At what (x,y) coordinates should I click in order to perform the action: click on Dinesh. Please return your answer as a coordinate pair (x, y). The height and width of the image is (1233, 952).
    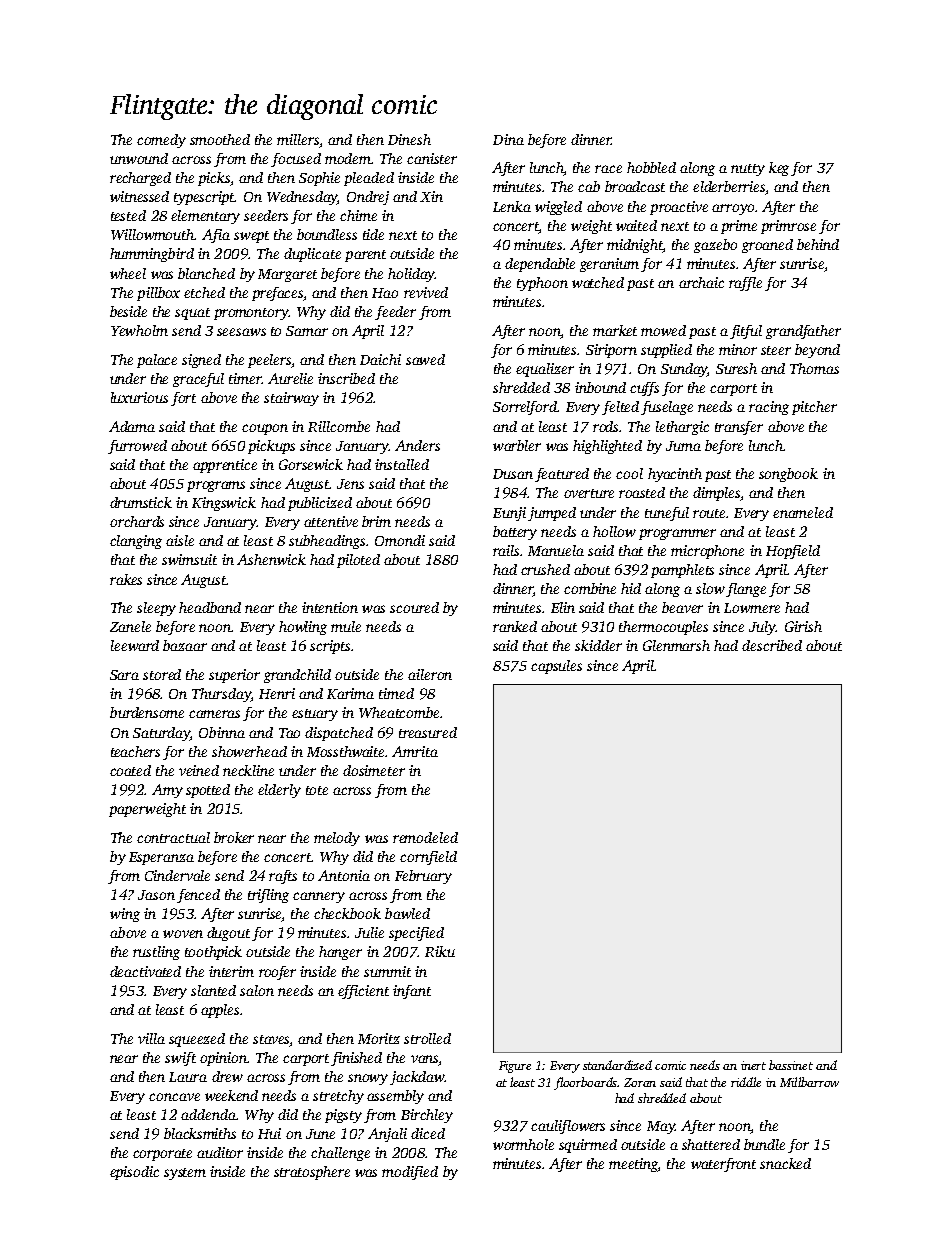
    Looking at the image, I should click on (409, 139).
